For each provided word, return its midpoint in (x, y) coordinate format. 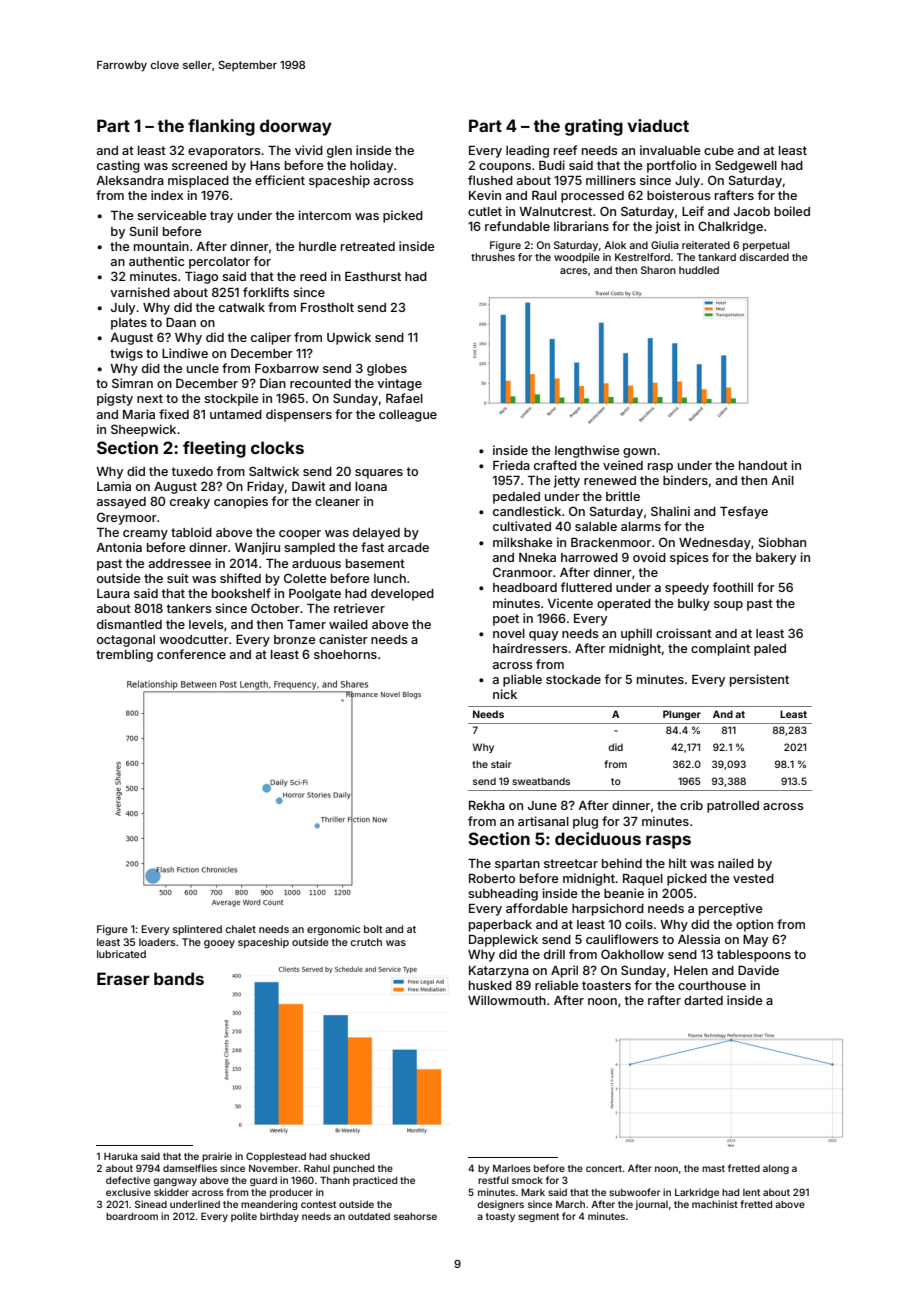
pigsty (115, 399)
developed (402, 595)
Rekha (487, 805)
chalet (241, 929)
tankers (188, 608)
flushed (490, 180)
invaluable (670, 150)
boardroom (132, 1216)
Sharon (658, 270)
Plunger (682, 715)
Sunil (144, 231)
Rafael (404, 398)
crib (691, 805)
